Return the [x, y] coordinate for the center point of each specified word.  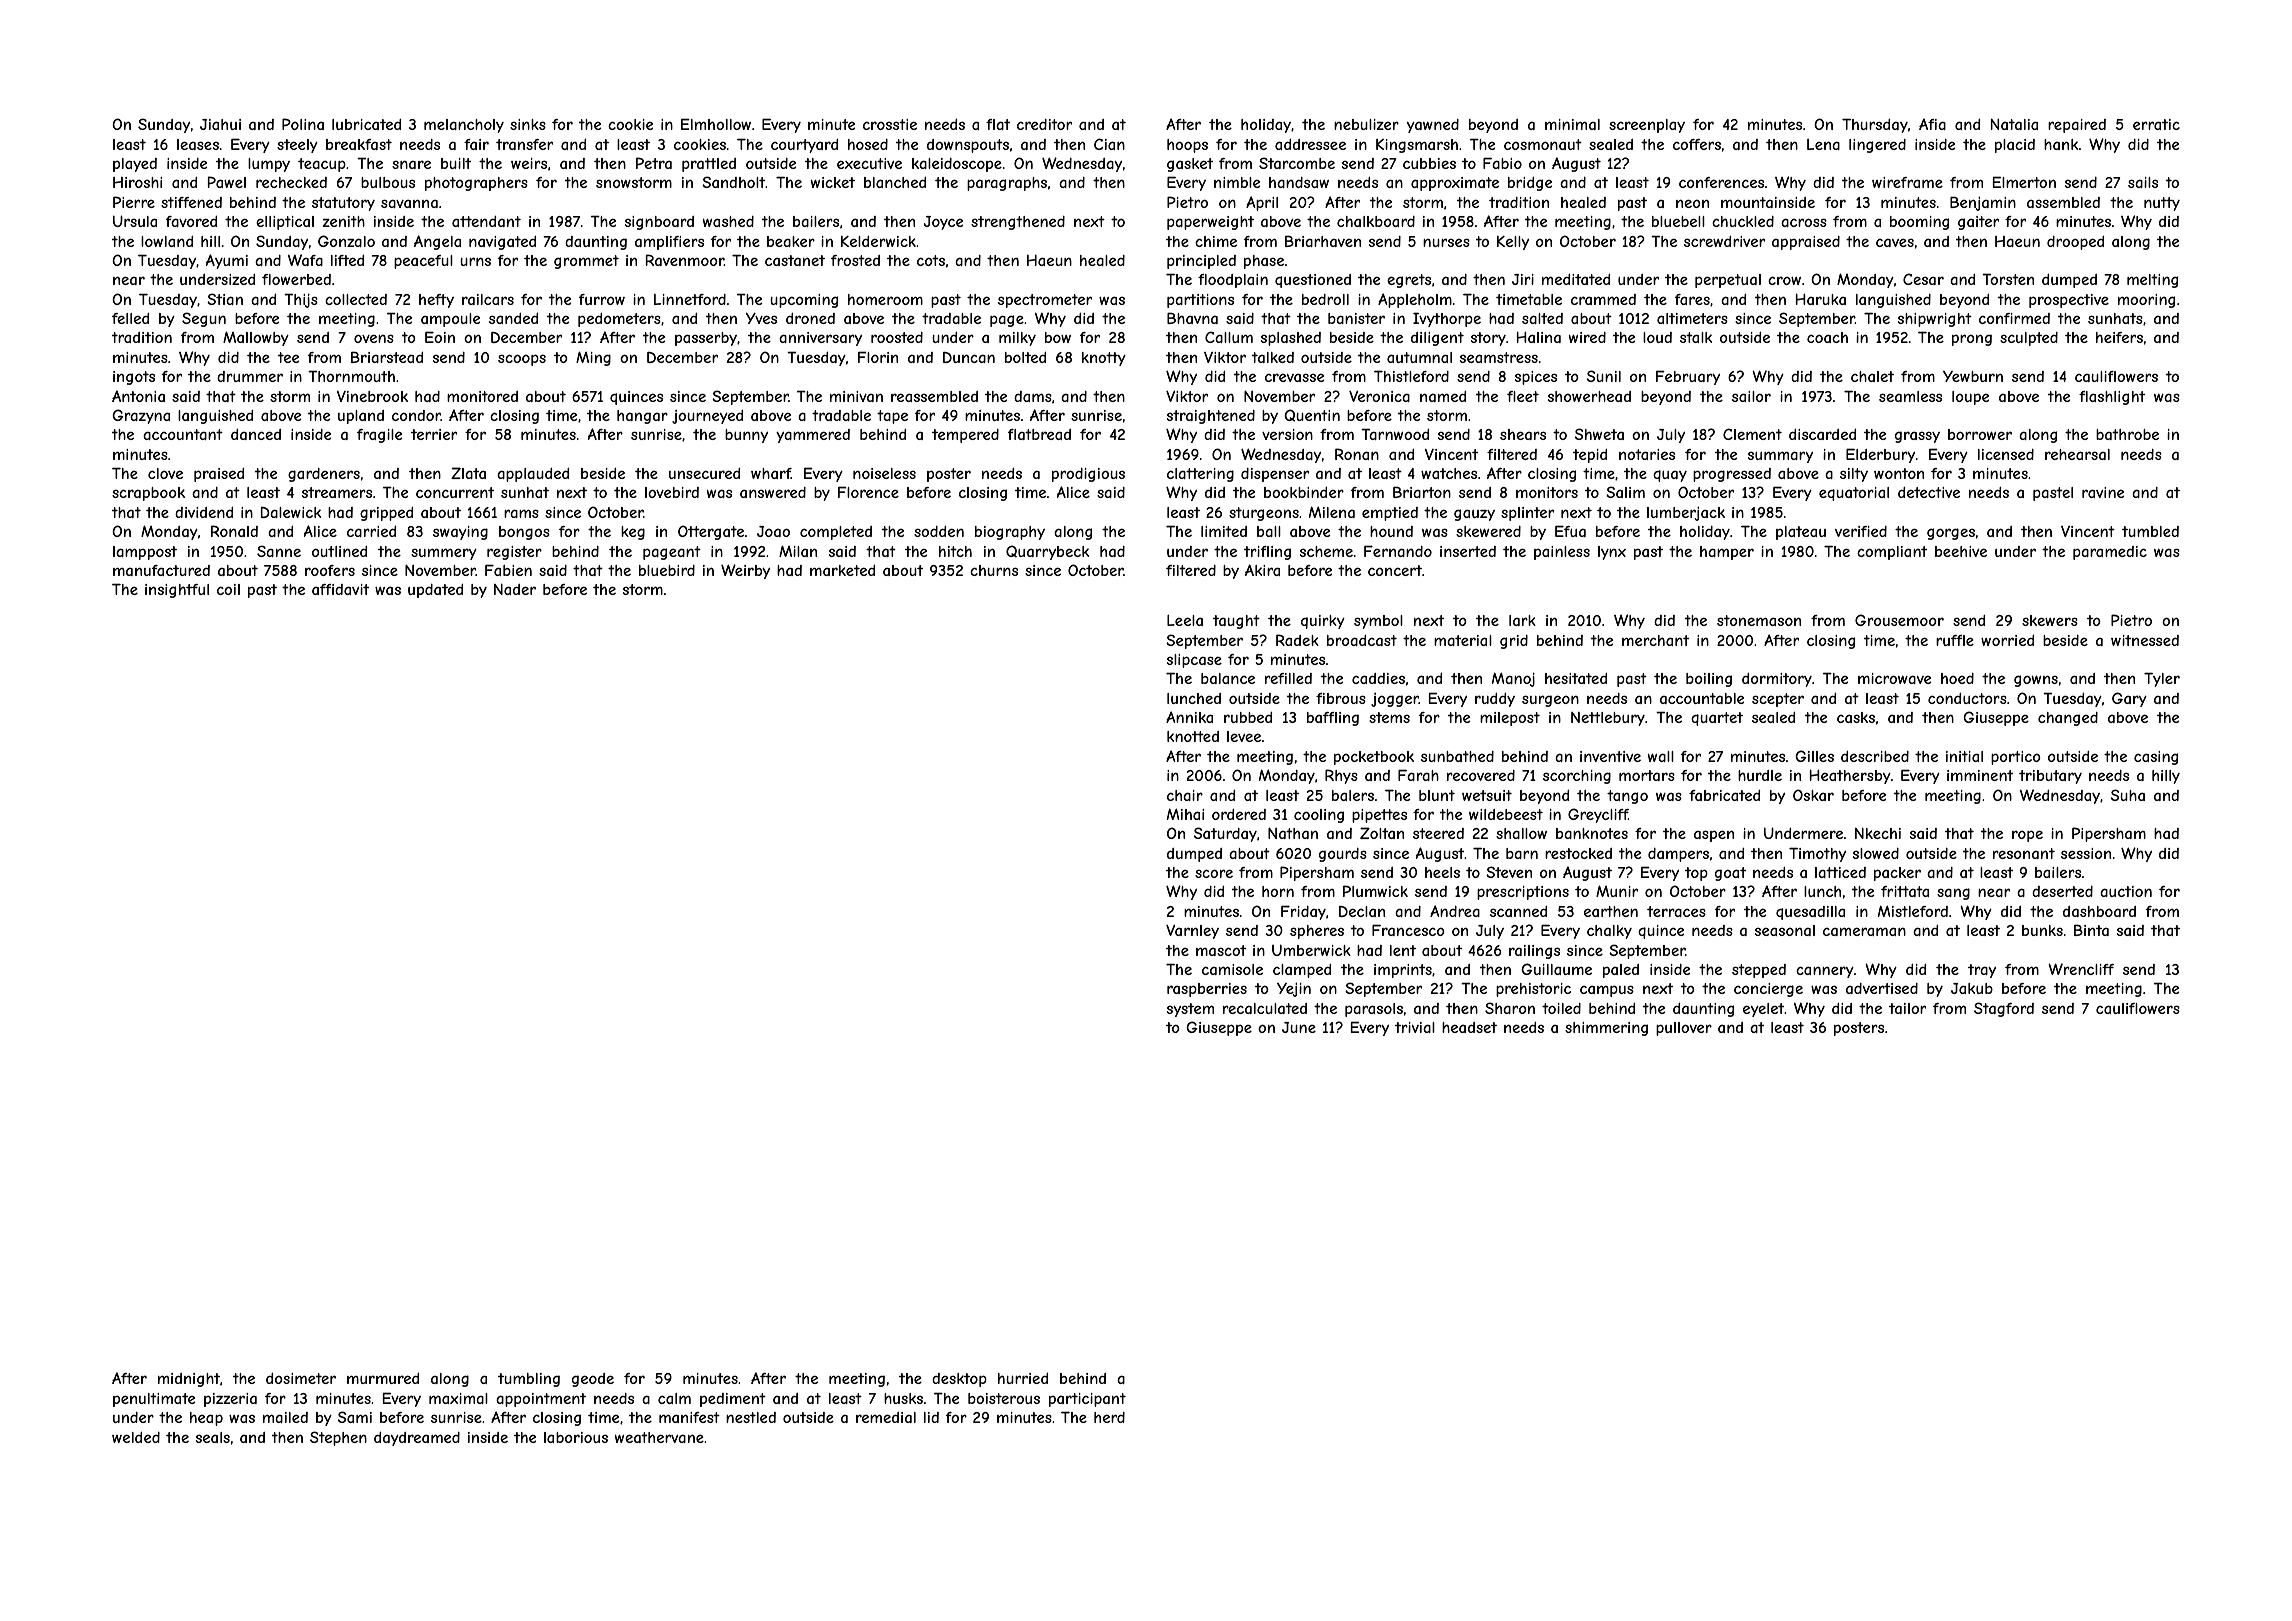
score [1214, 873]
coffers [1697, 144]
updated [435, 591]
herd [1109, 1417]
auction [2126, 891]
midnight [189, 1380]
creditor [1044, 124]
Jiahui [220, 124]
